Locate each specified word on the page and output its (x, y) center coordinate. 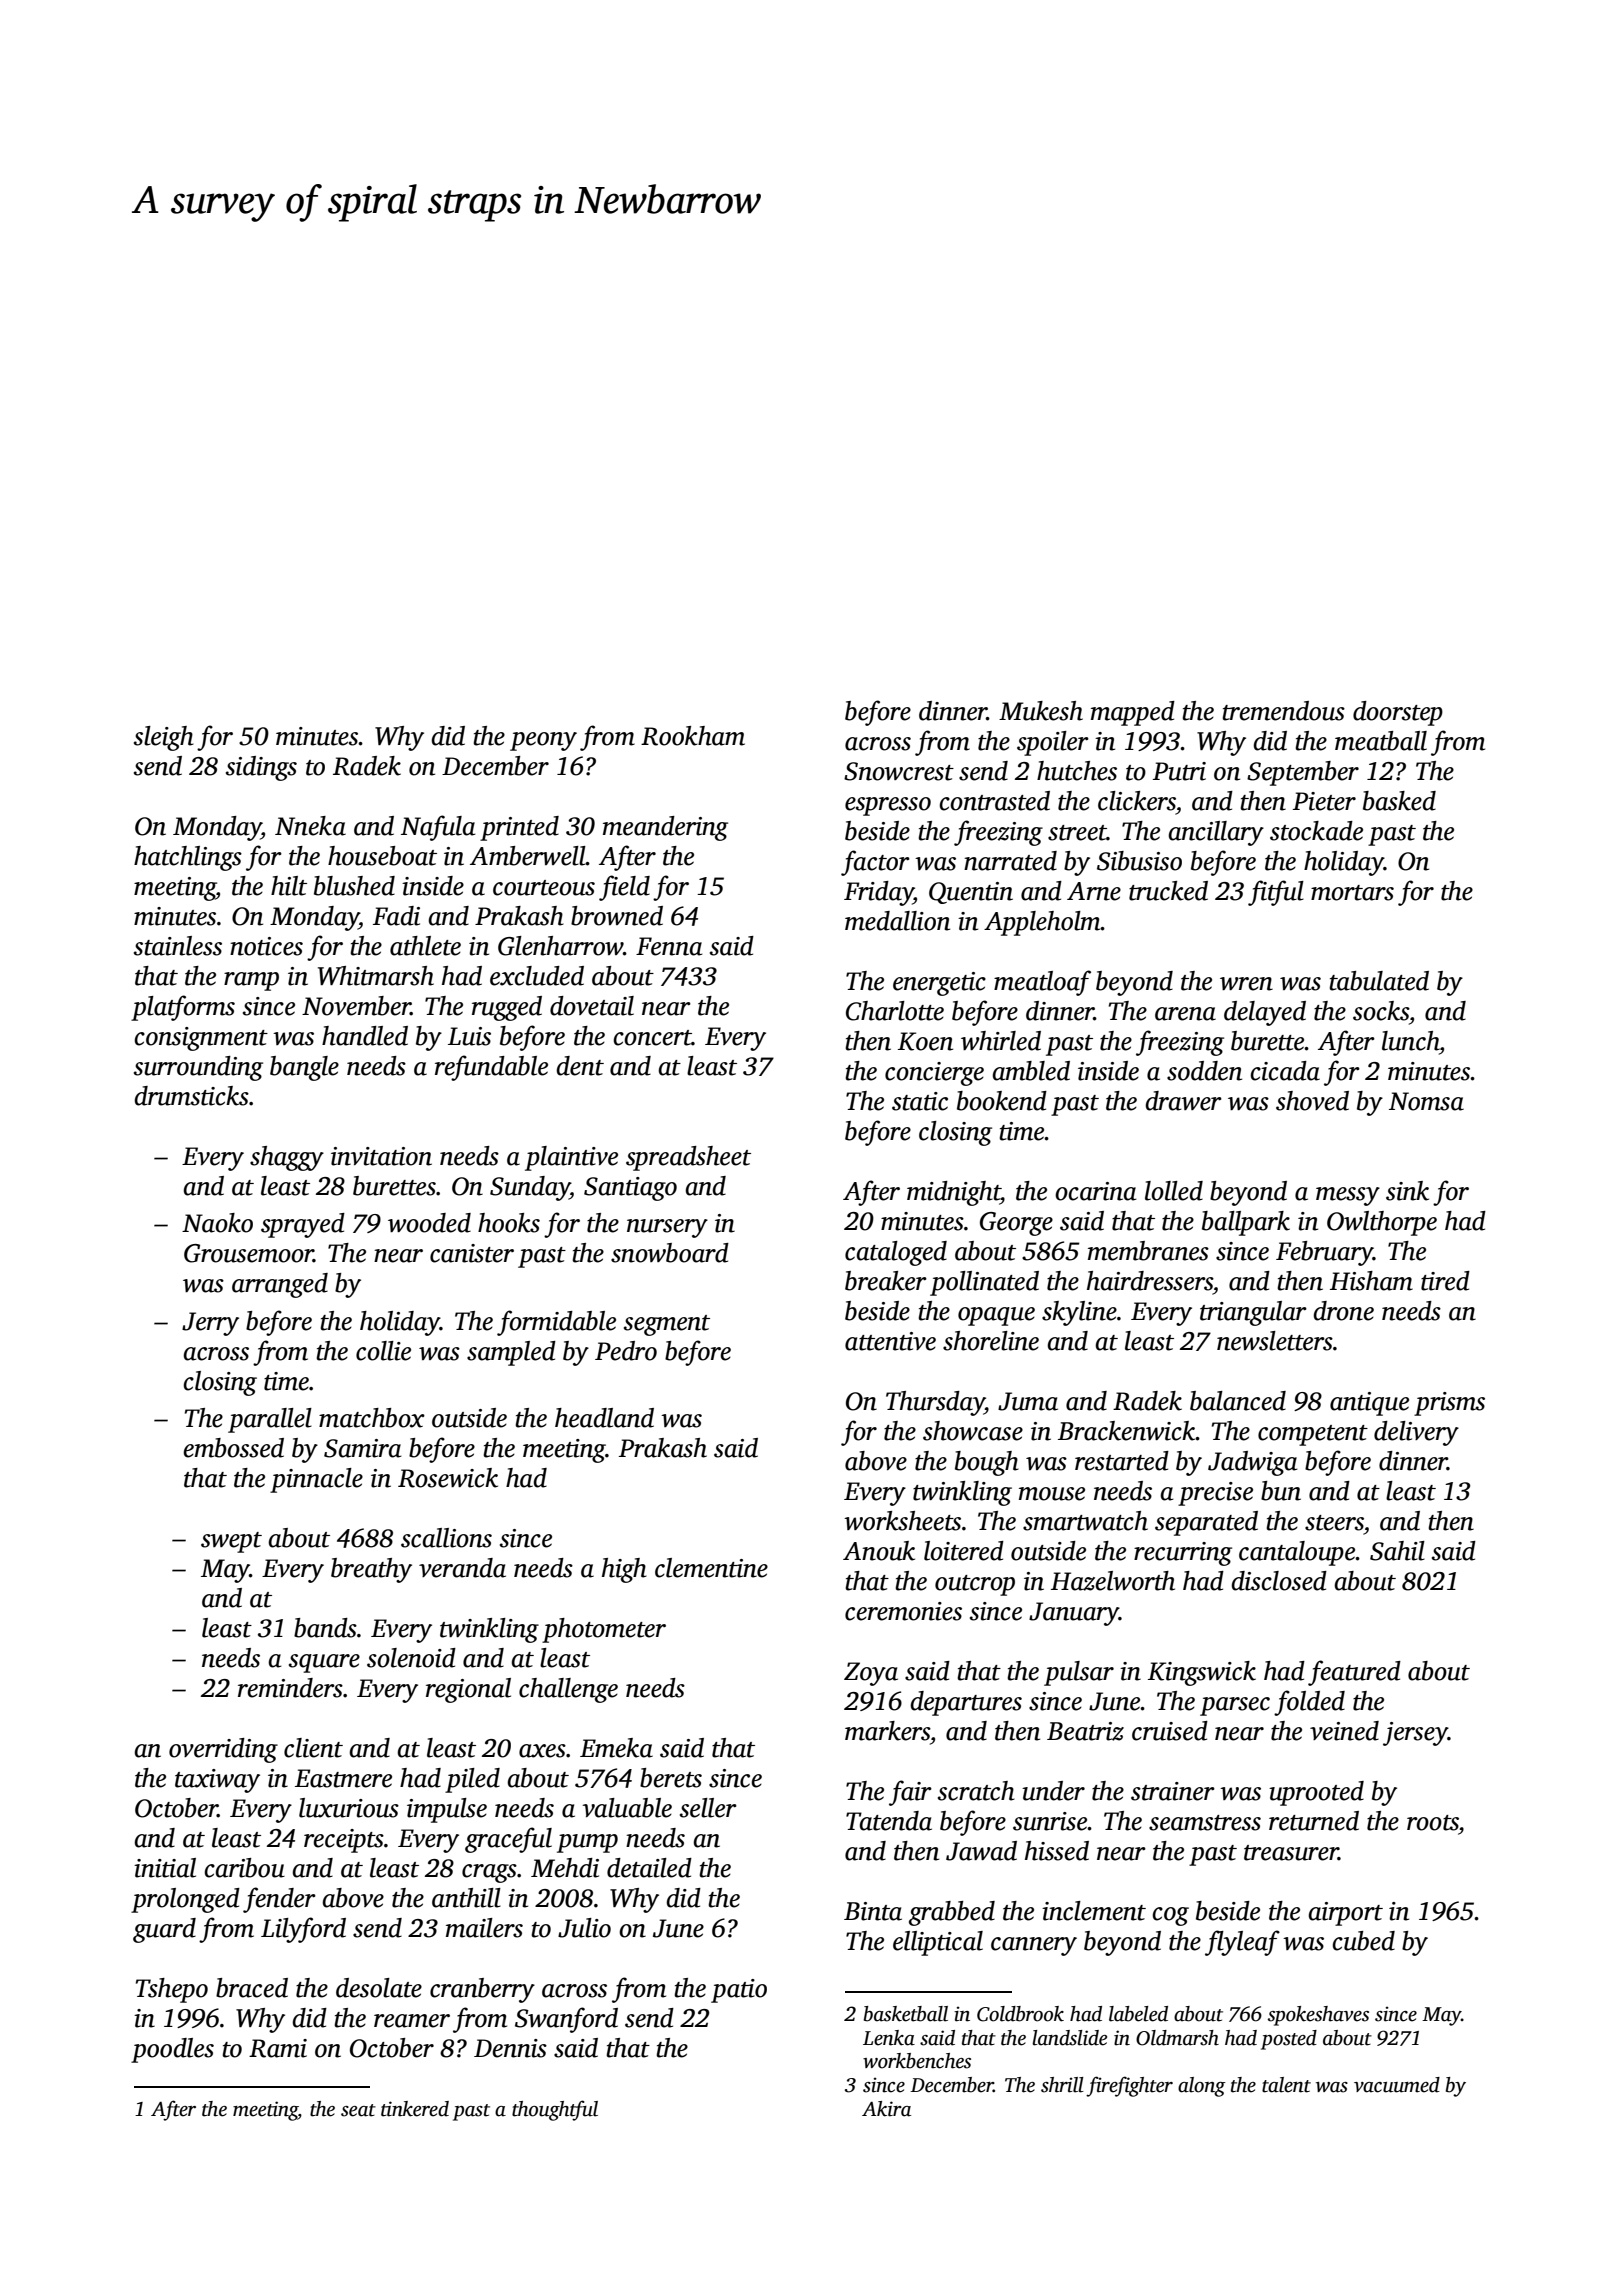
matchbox (372, 1418)
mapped (1133, 713)
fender (279, 1900)
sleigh (164, 738)
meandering (665, 828)
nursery (667, 1228)
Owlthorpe (1382, 1223)
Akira (886, 2109)
